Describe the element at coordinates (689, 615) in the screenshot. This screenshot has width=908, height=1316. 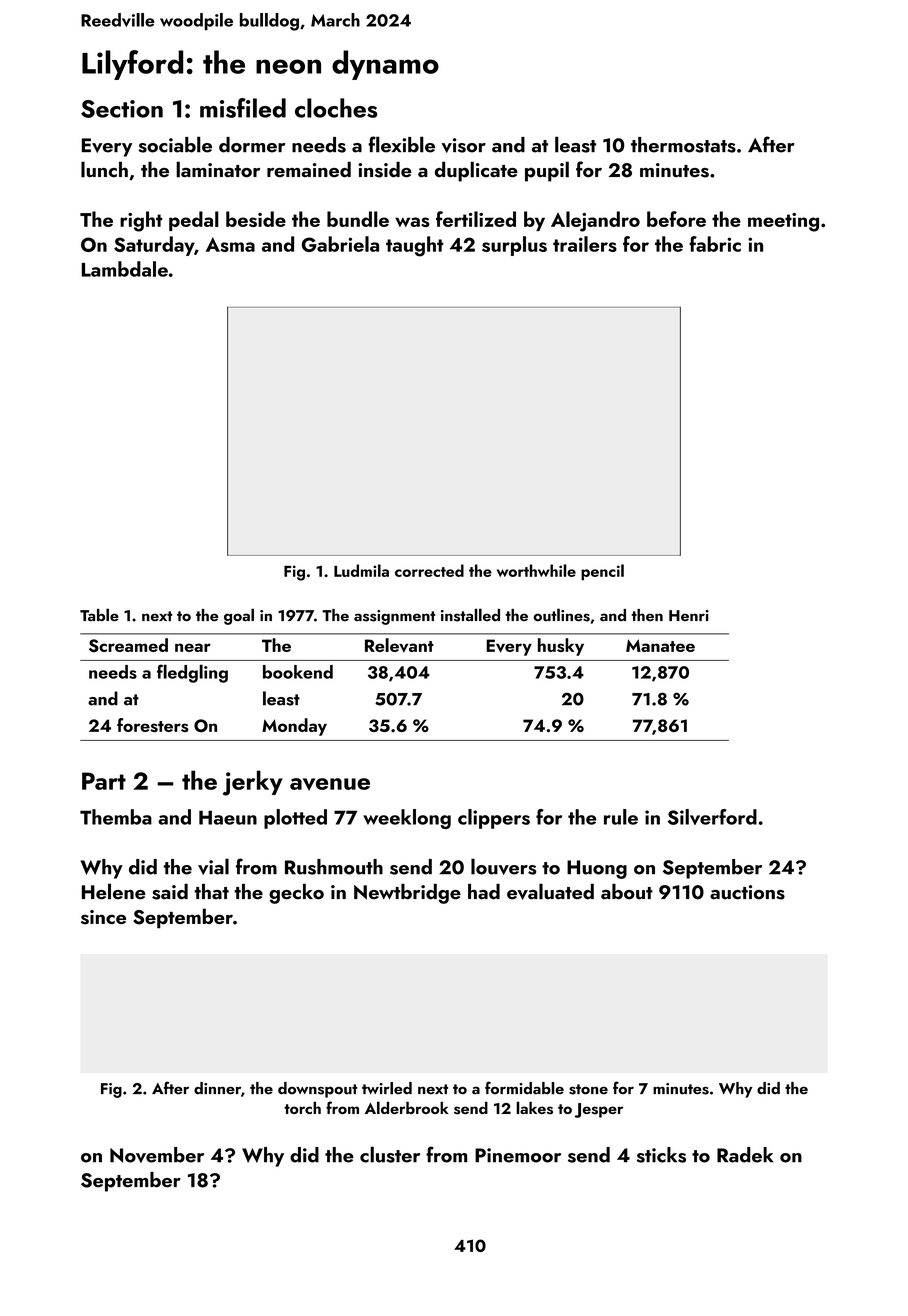
I see `Henri` at that location.
